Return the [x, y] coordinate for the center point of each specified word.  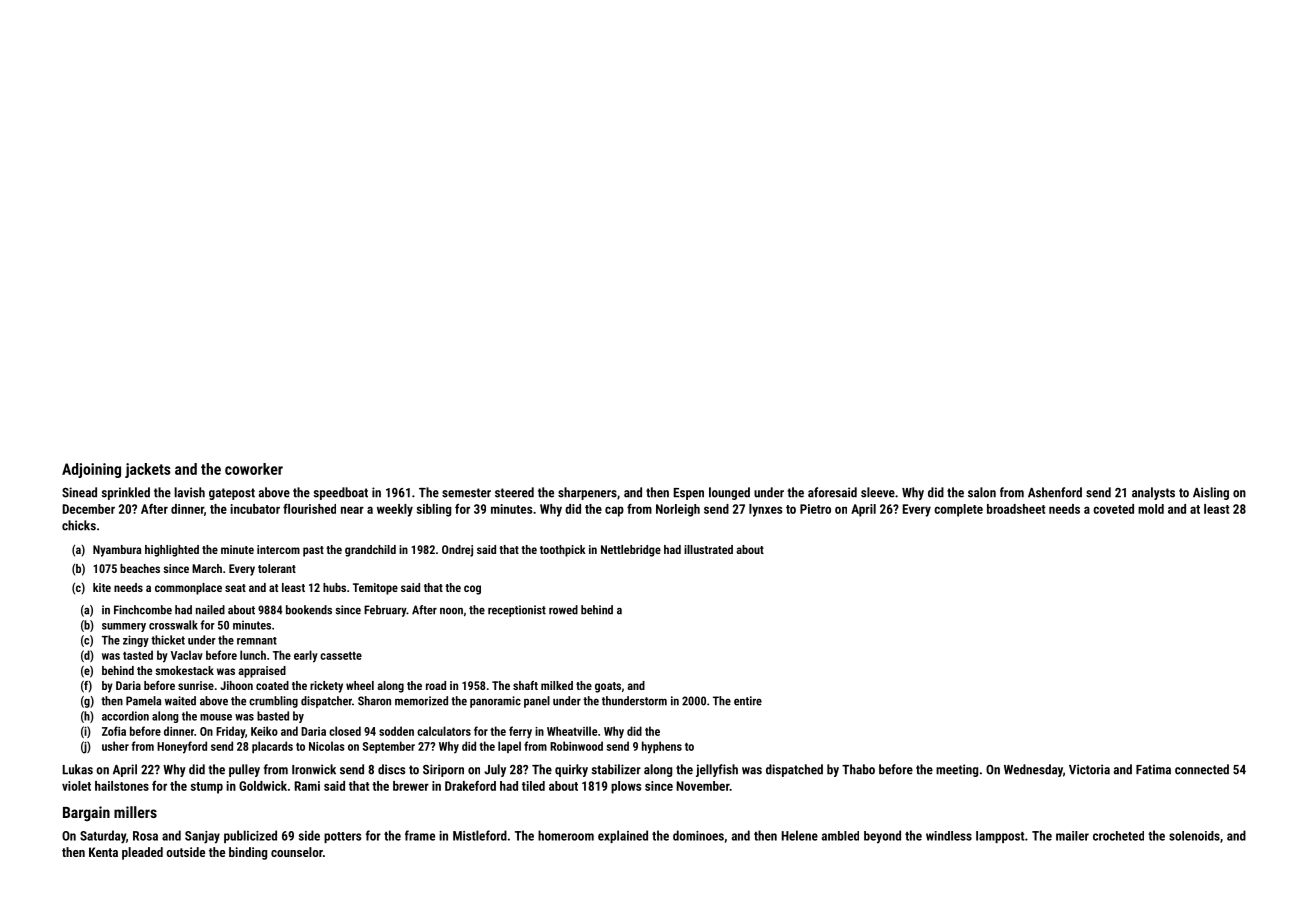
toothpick [563, 551]
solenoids [1194, 836]
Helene [800, 835]
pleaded [142, 853]
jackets [148, 470]
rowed [563, 610]
